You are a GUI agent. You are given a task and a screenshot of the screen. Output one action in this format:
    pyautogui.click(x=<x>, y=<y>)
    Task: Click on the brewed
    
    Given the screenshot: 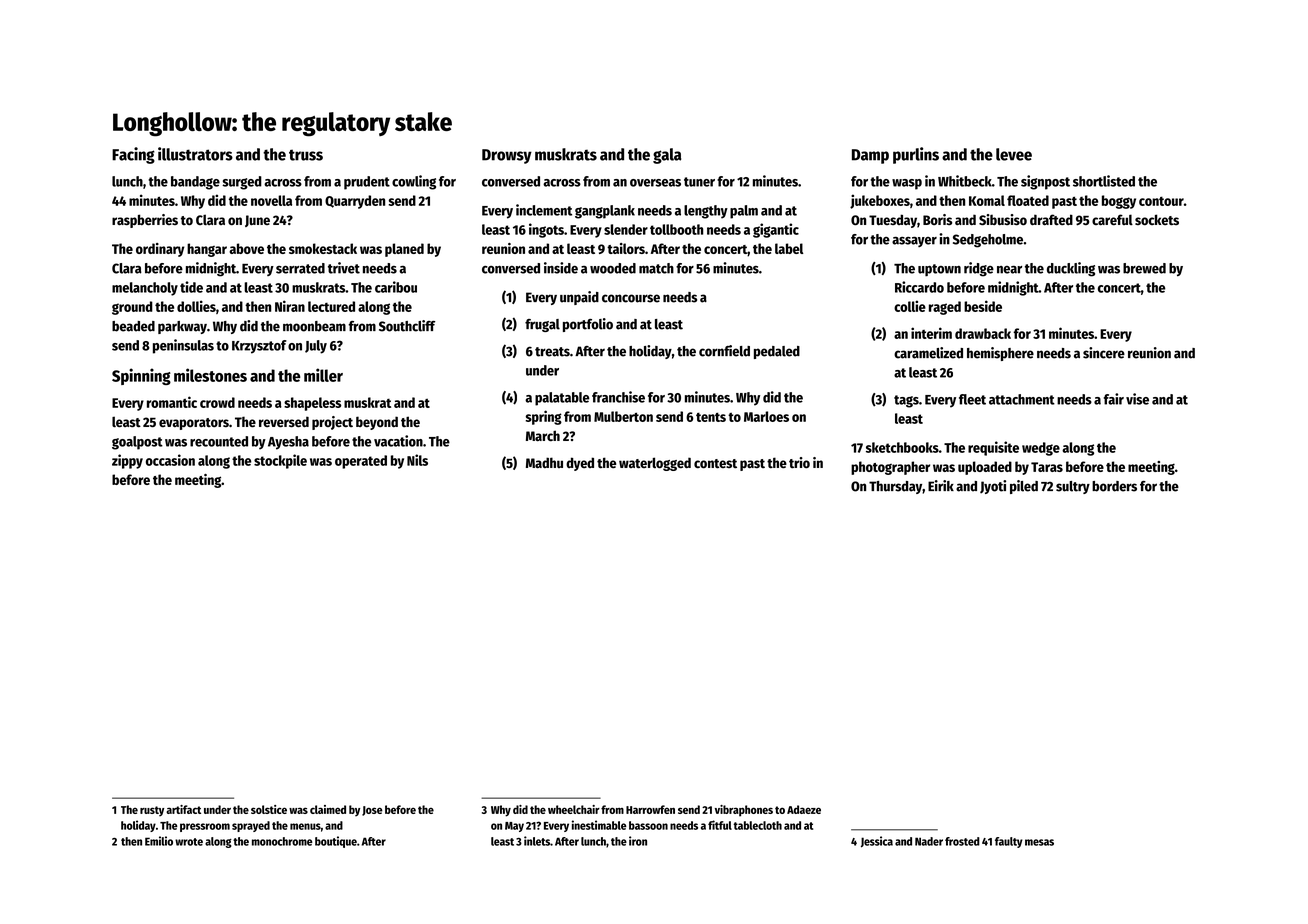 What is the action you would take?
    pyautogui.click(x=1144, y=268)
